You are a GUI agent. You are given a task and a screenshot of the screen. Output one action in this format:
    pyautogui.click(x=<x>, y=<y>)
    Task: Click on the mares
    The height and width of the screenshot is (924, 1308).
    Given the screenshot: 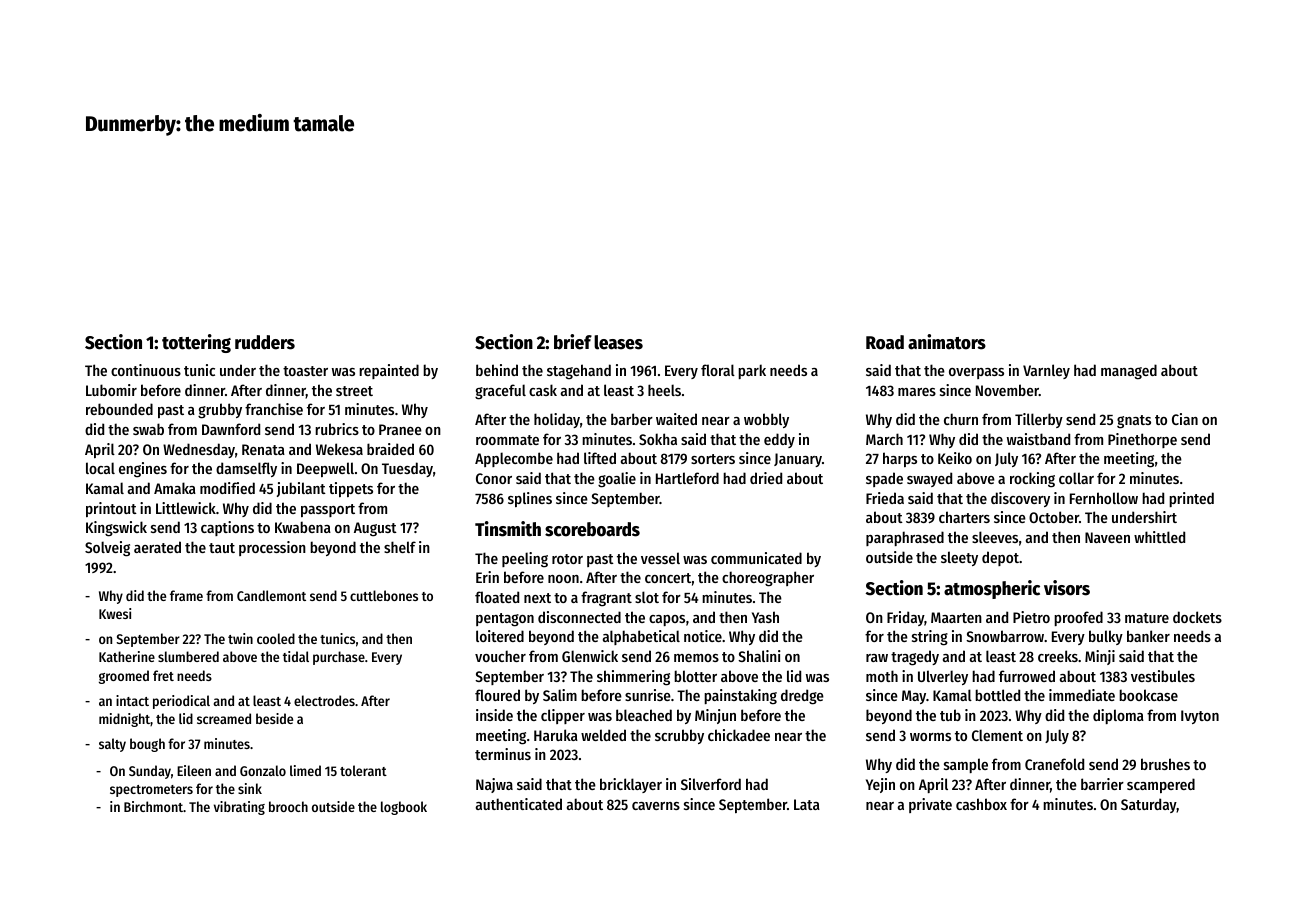 What is the action you would take?
    pyautogui.click(x=917, y=392)
